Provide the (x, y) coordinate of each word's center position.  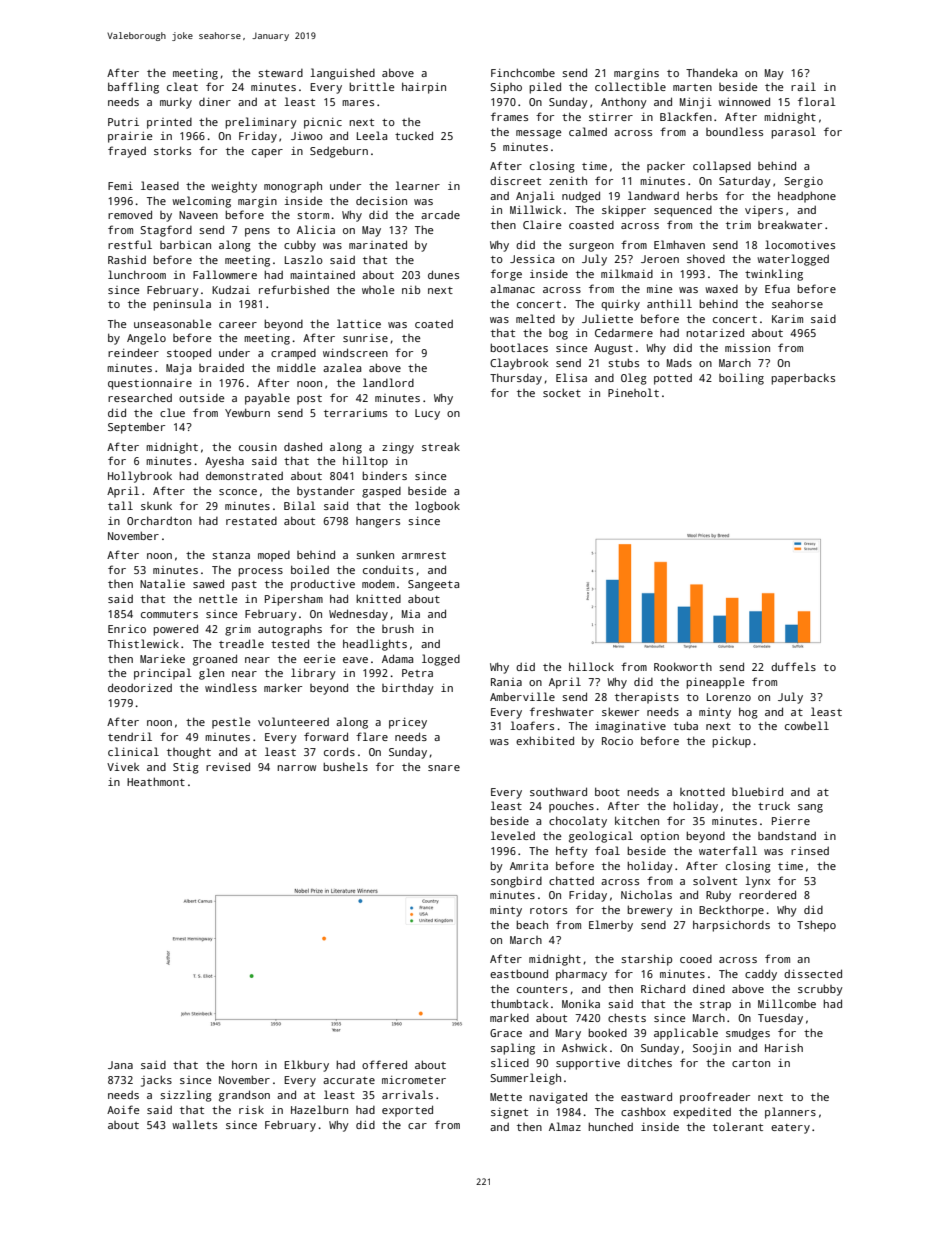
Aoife (123, 1109)
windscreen (355, 352)
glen (211, 674)
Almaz (565, 1126)
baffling (133, 88)
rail (803, 86)
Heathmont (156, 781)
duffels (793, 666)
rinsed (810, 851)
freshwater (562, 711)
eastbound (519, 973)
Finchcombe (523, 72)
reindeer (133, 352)
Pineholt (633, 392)
